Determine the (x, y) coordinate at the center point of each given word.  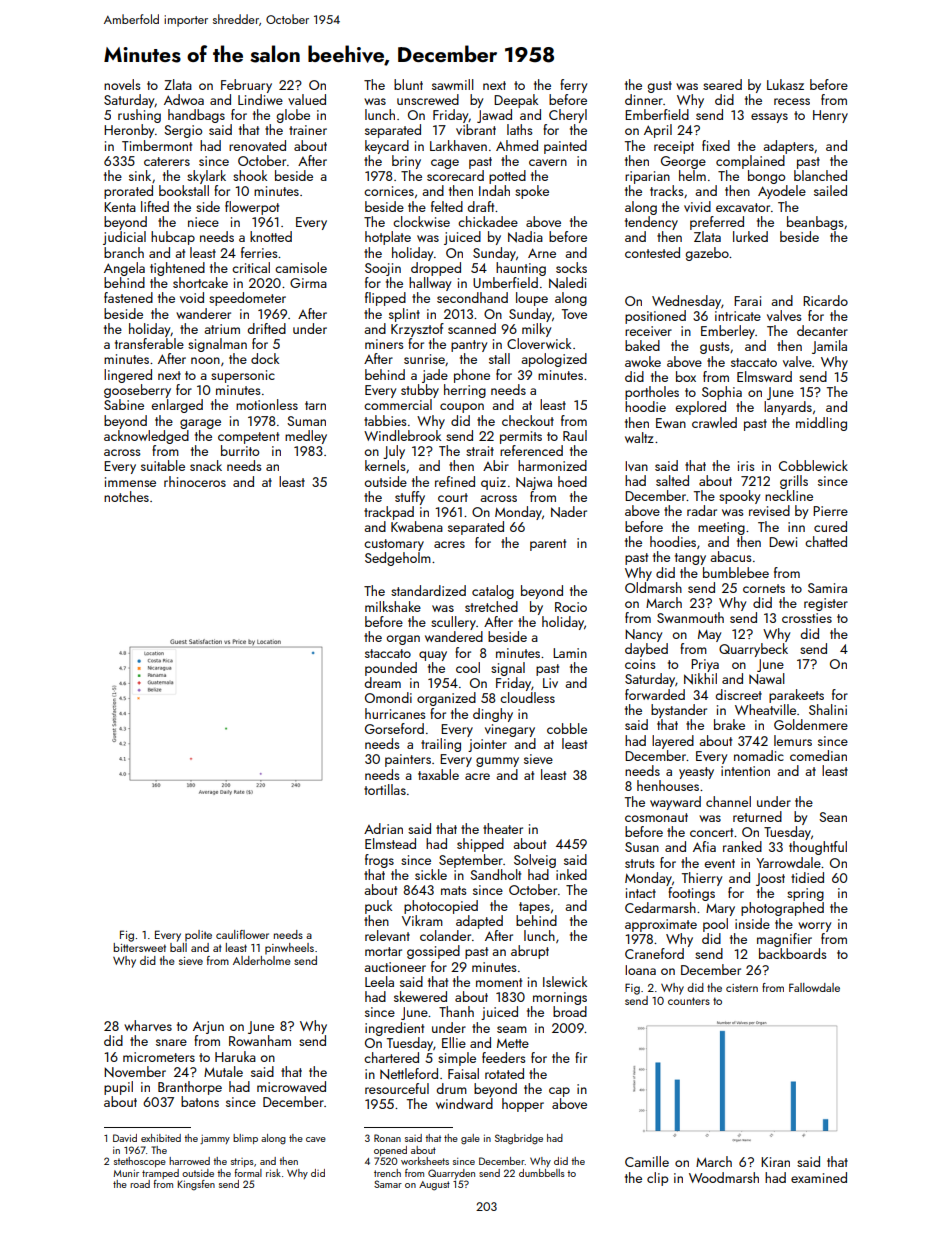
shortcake (200, 282)
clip (657, 1179)
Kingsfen (196, 1185)
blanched (820, 175)
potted (507, 177)
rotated (504, 1073)
